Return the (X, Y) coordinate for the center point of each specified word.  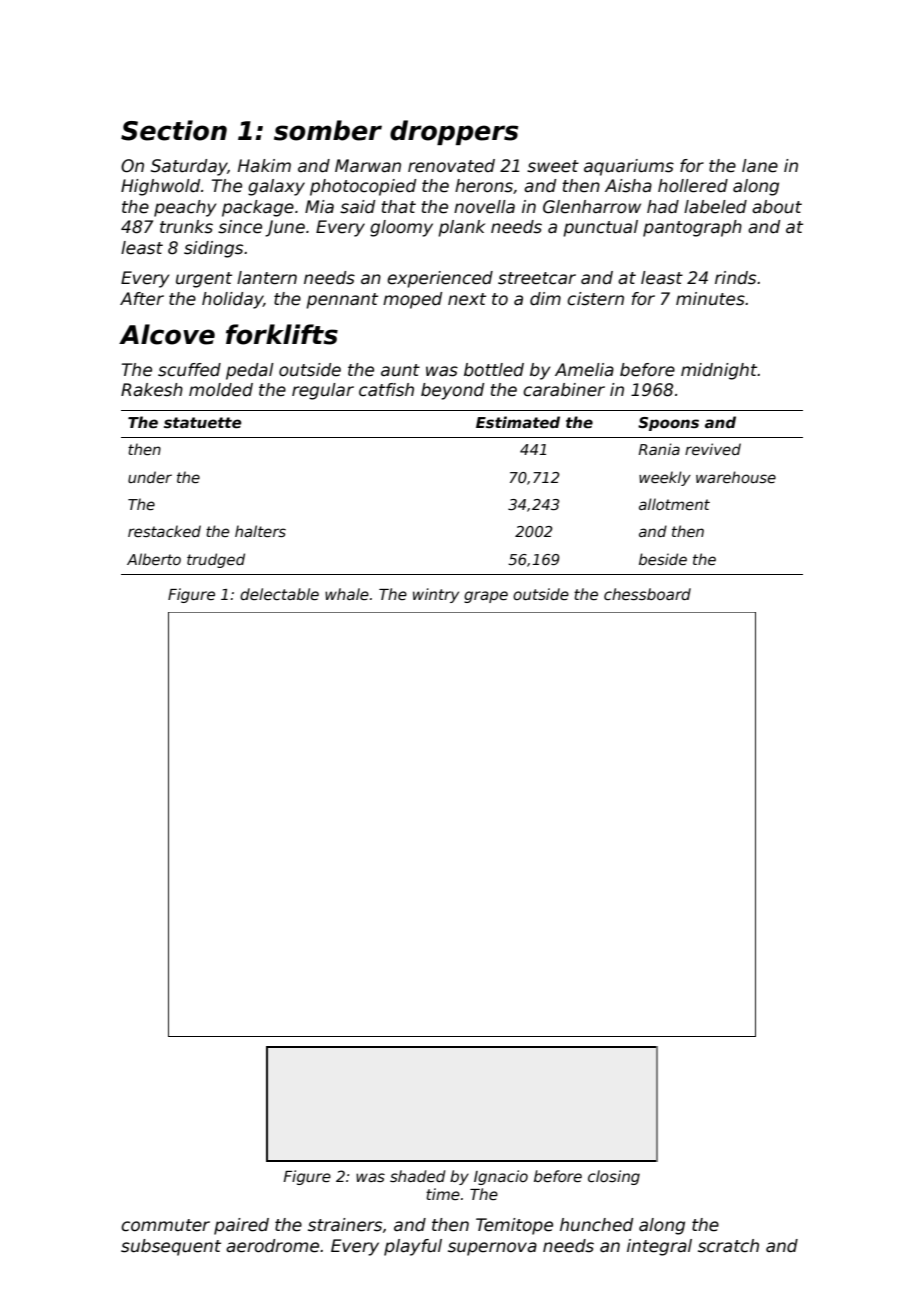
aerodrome (272, 1246)
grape (486, 597)
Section (174, 130)
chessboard (647, 594)
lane (760, 166)
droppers (454, 132)
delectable (279, 594)
